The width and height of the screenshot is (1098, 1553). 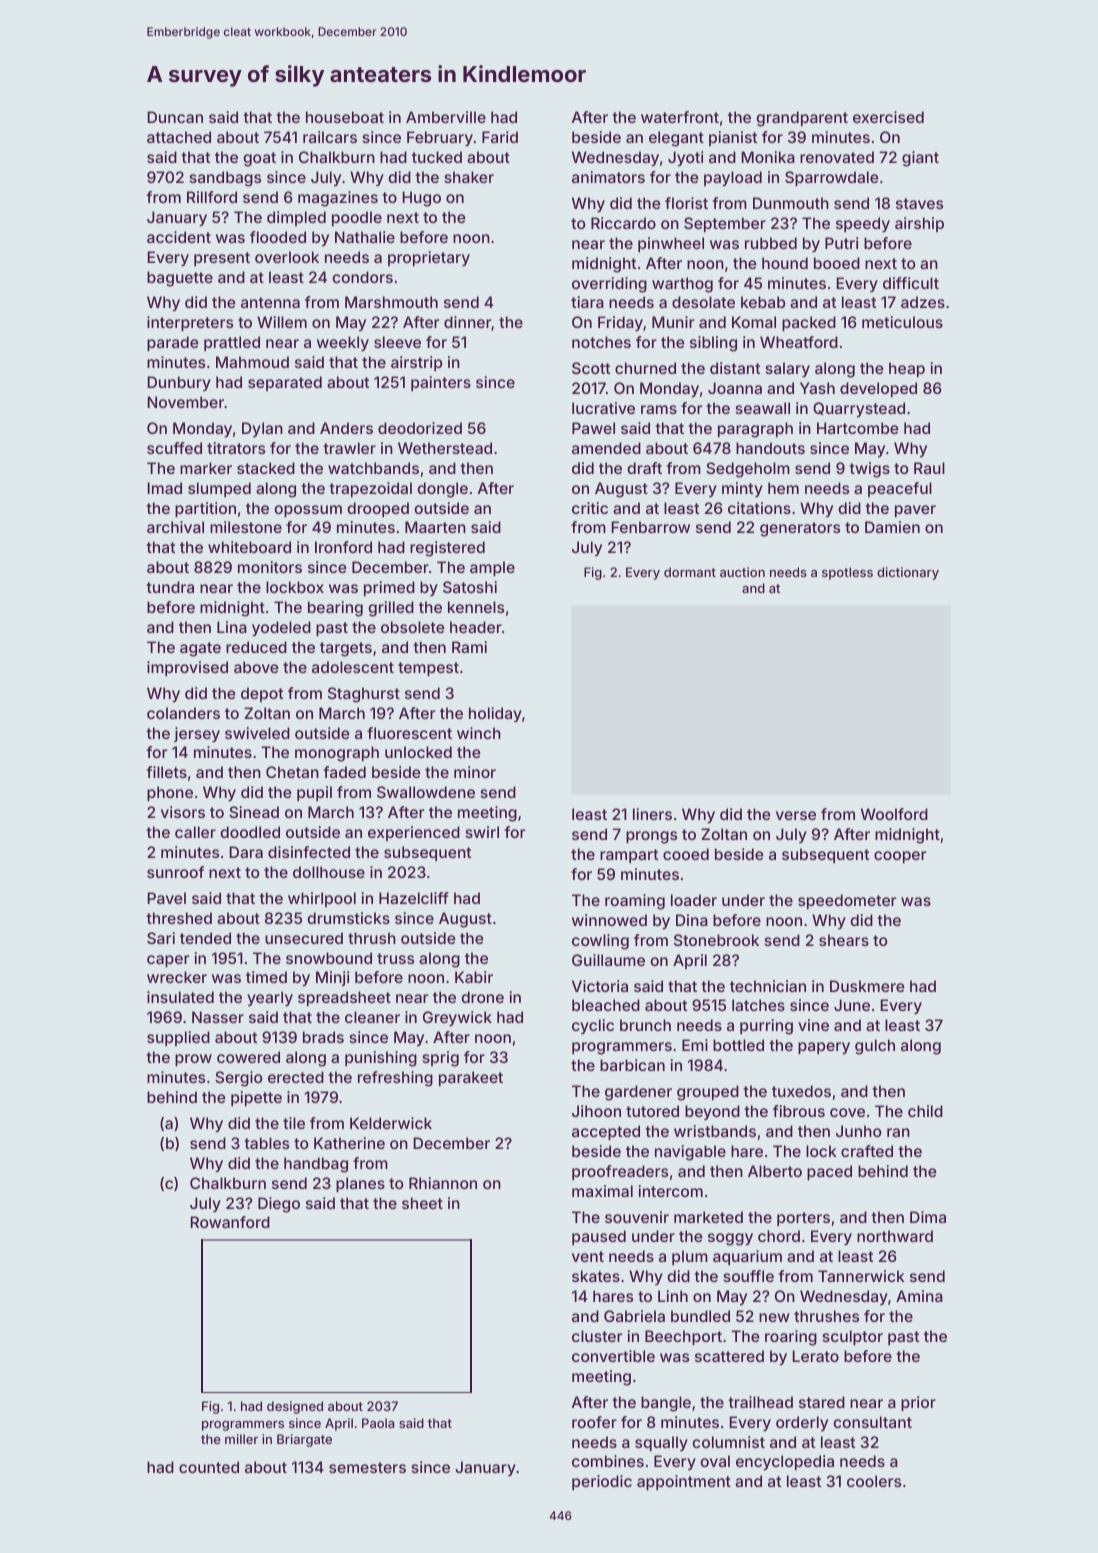 What do you see at coordinates (591, 368) in the screenshot?
I see `Scott` at bounding box center [591, 368].
